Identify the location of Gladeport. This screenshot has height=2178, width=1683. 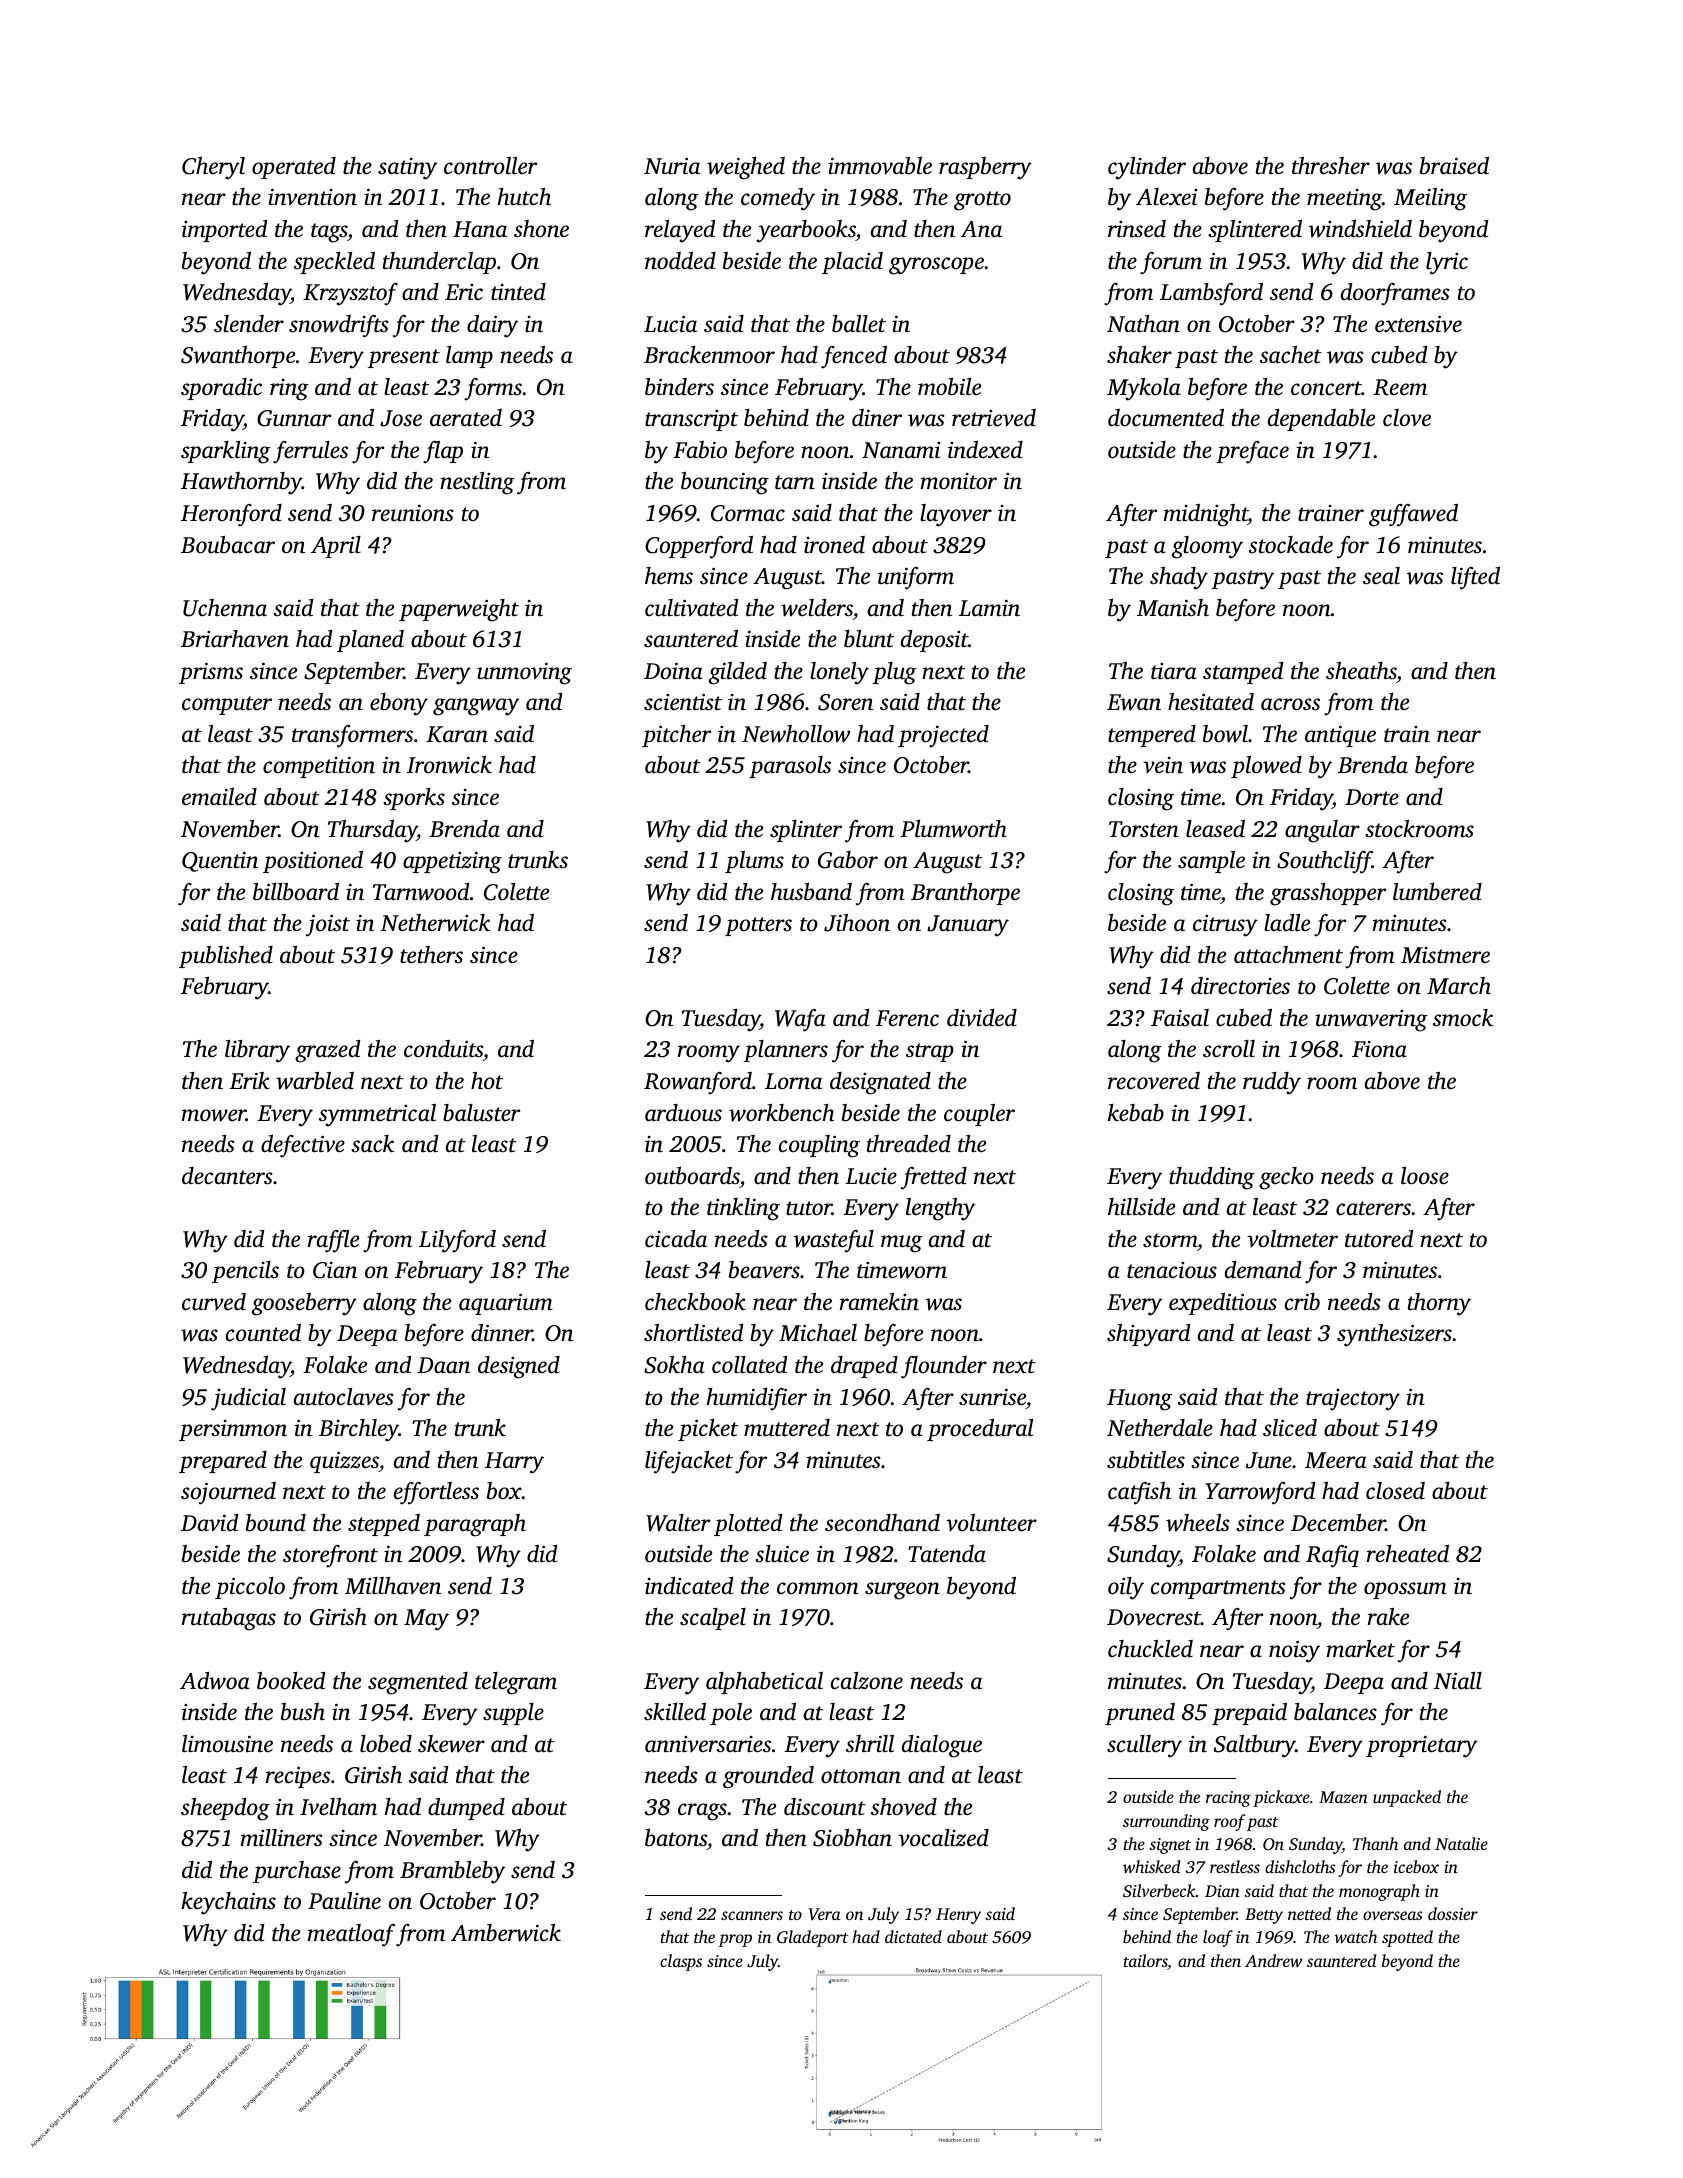
(812, 1938).
